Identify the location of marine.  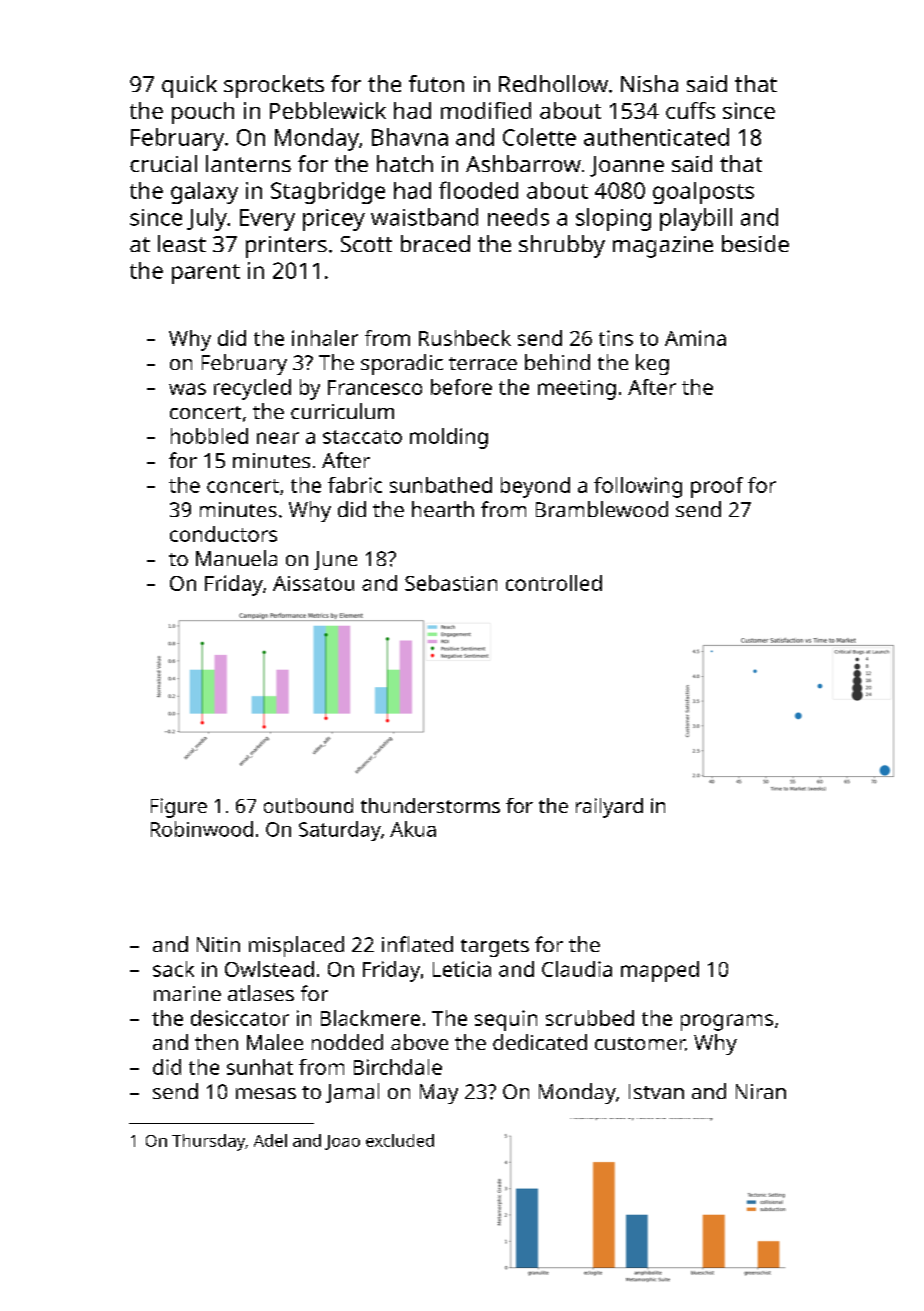
(187, 993).
